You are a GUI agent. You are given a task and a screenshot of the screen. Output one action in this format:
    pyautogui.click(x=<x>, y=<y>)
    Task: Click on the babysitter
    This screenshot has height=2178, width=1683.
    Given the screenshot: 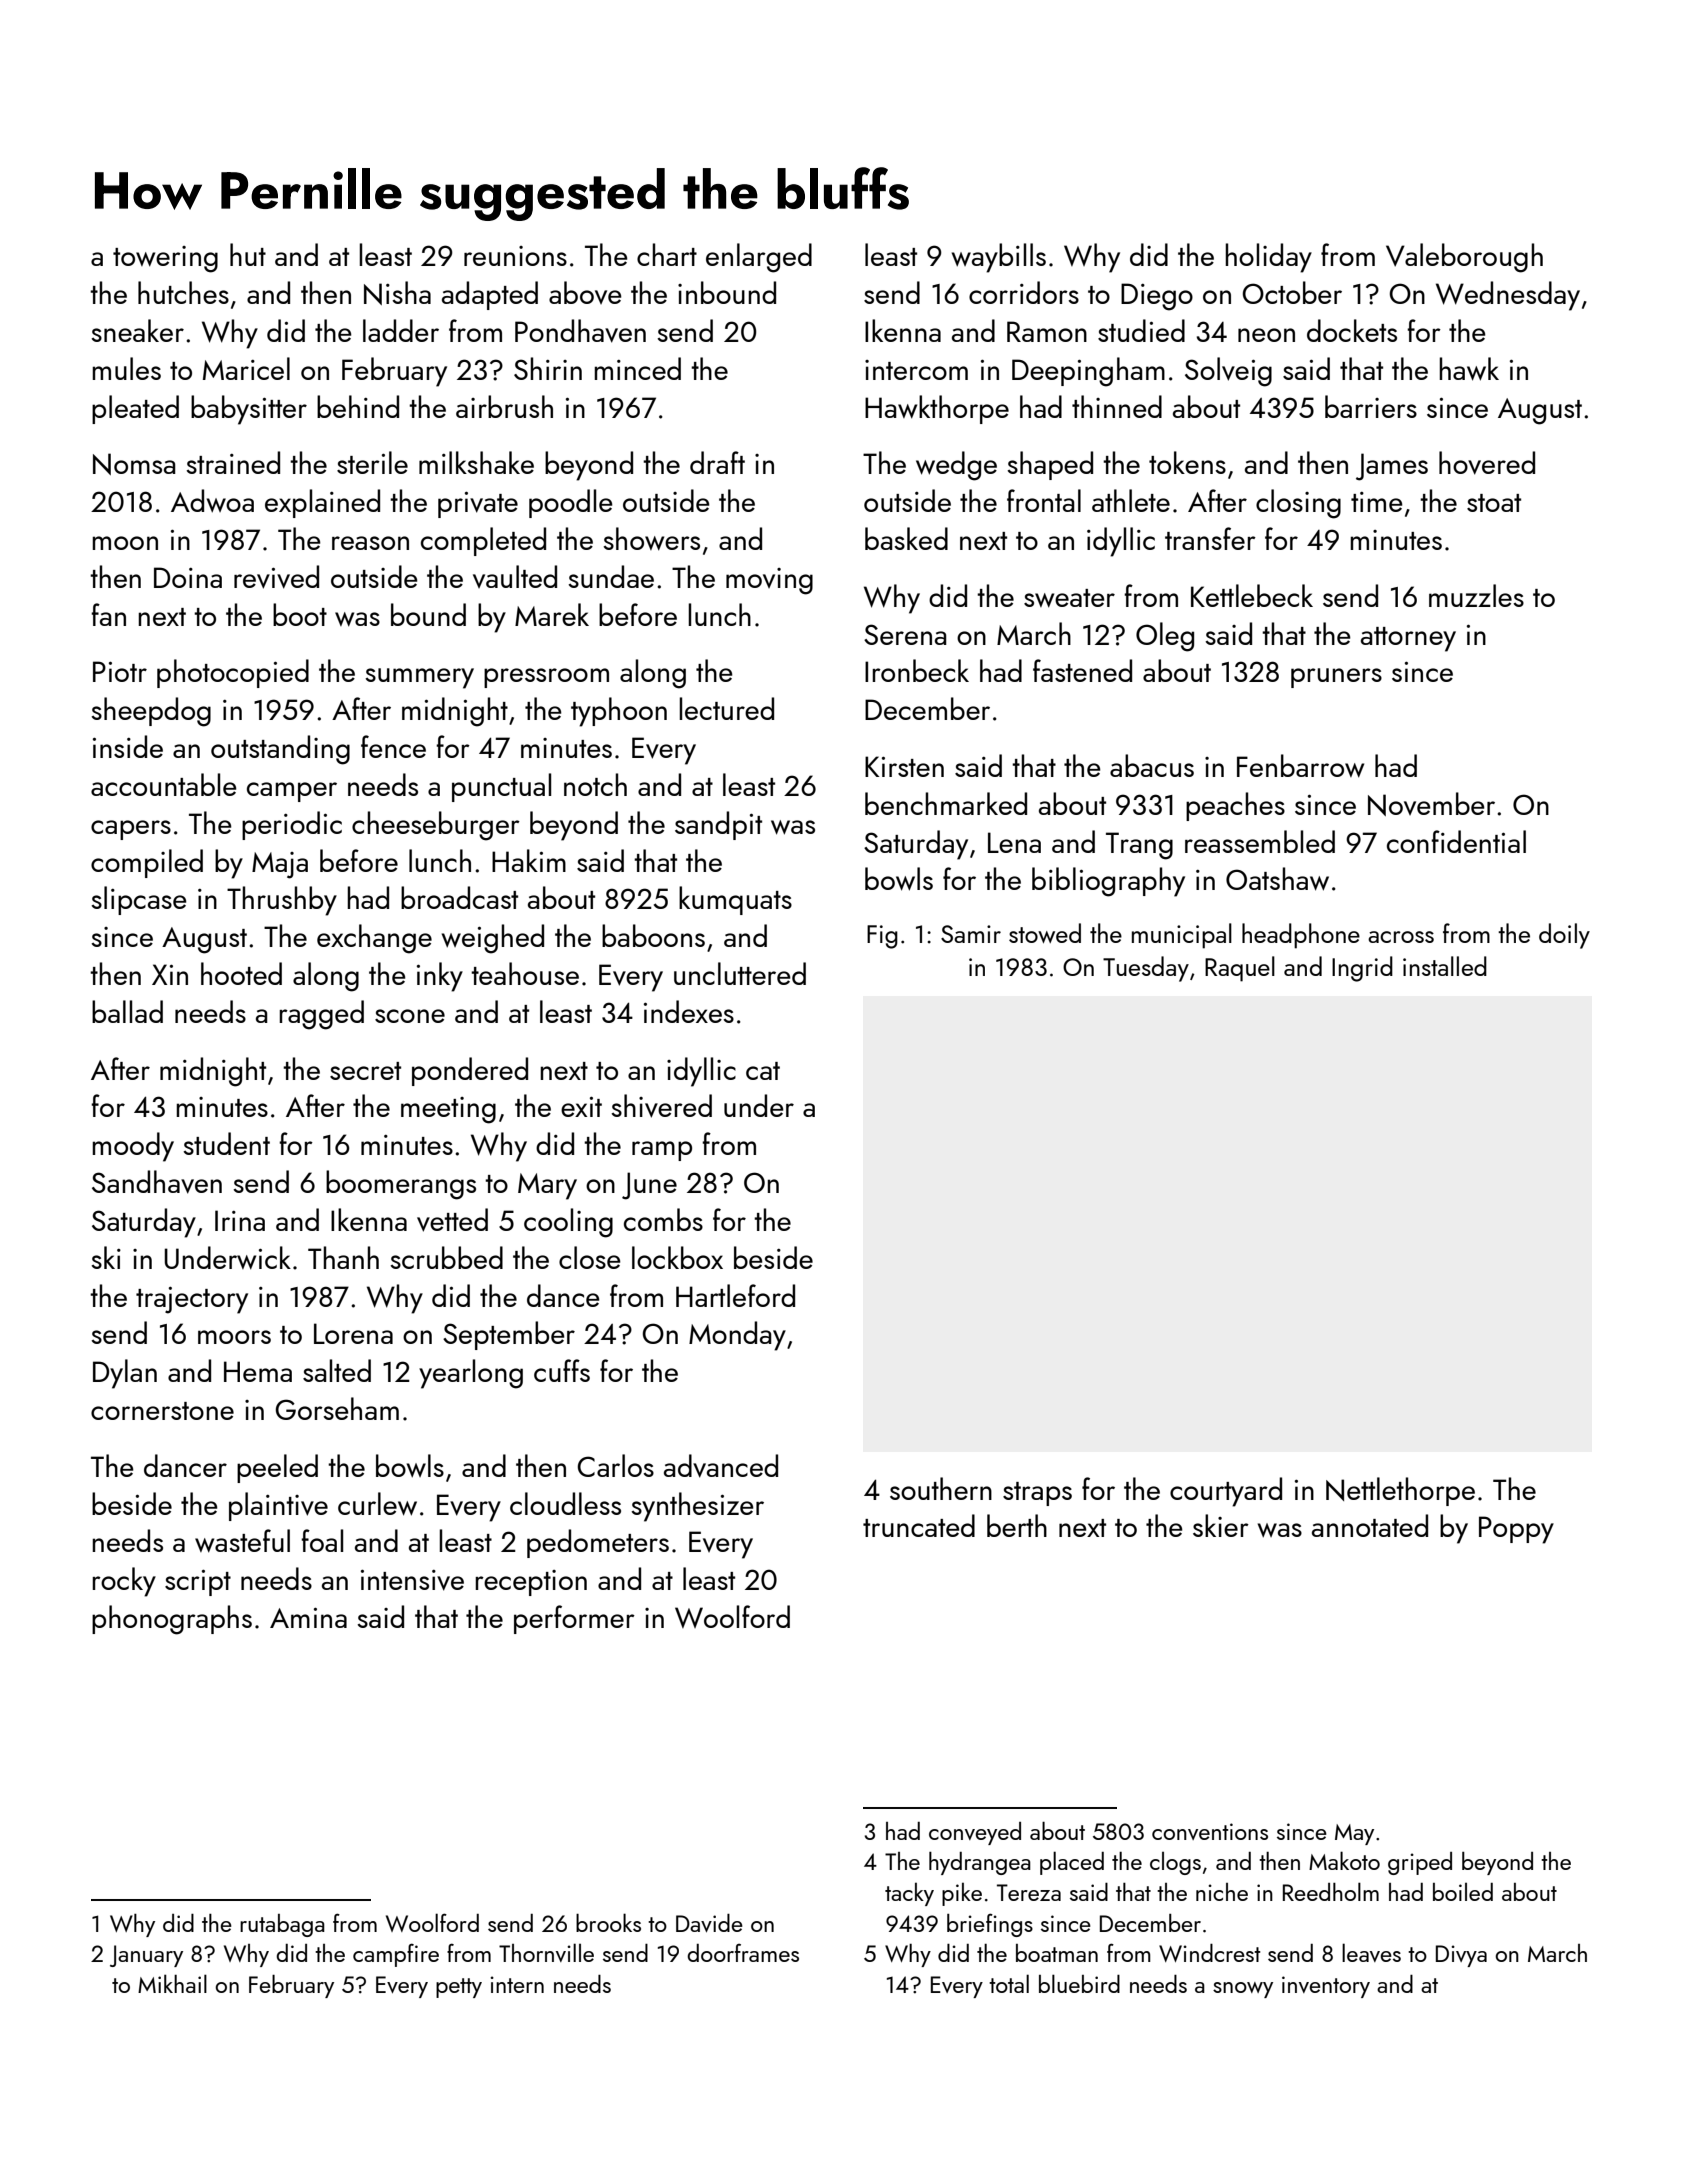 What is the action you would take?
    pyautogui.click(x=249, y=410)
